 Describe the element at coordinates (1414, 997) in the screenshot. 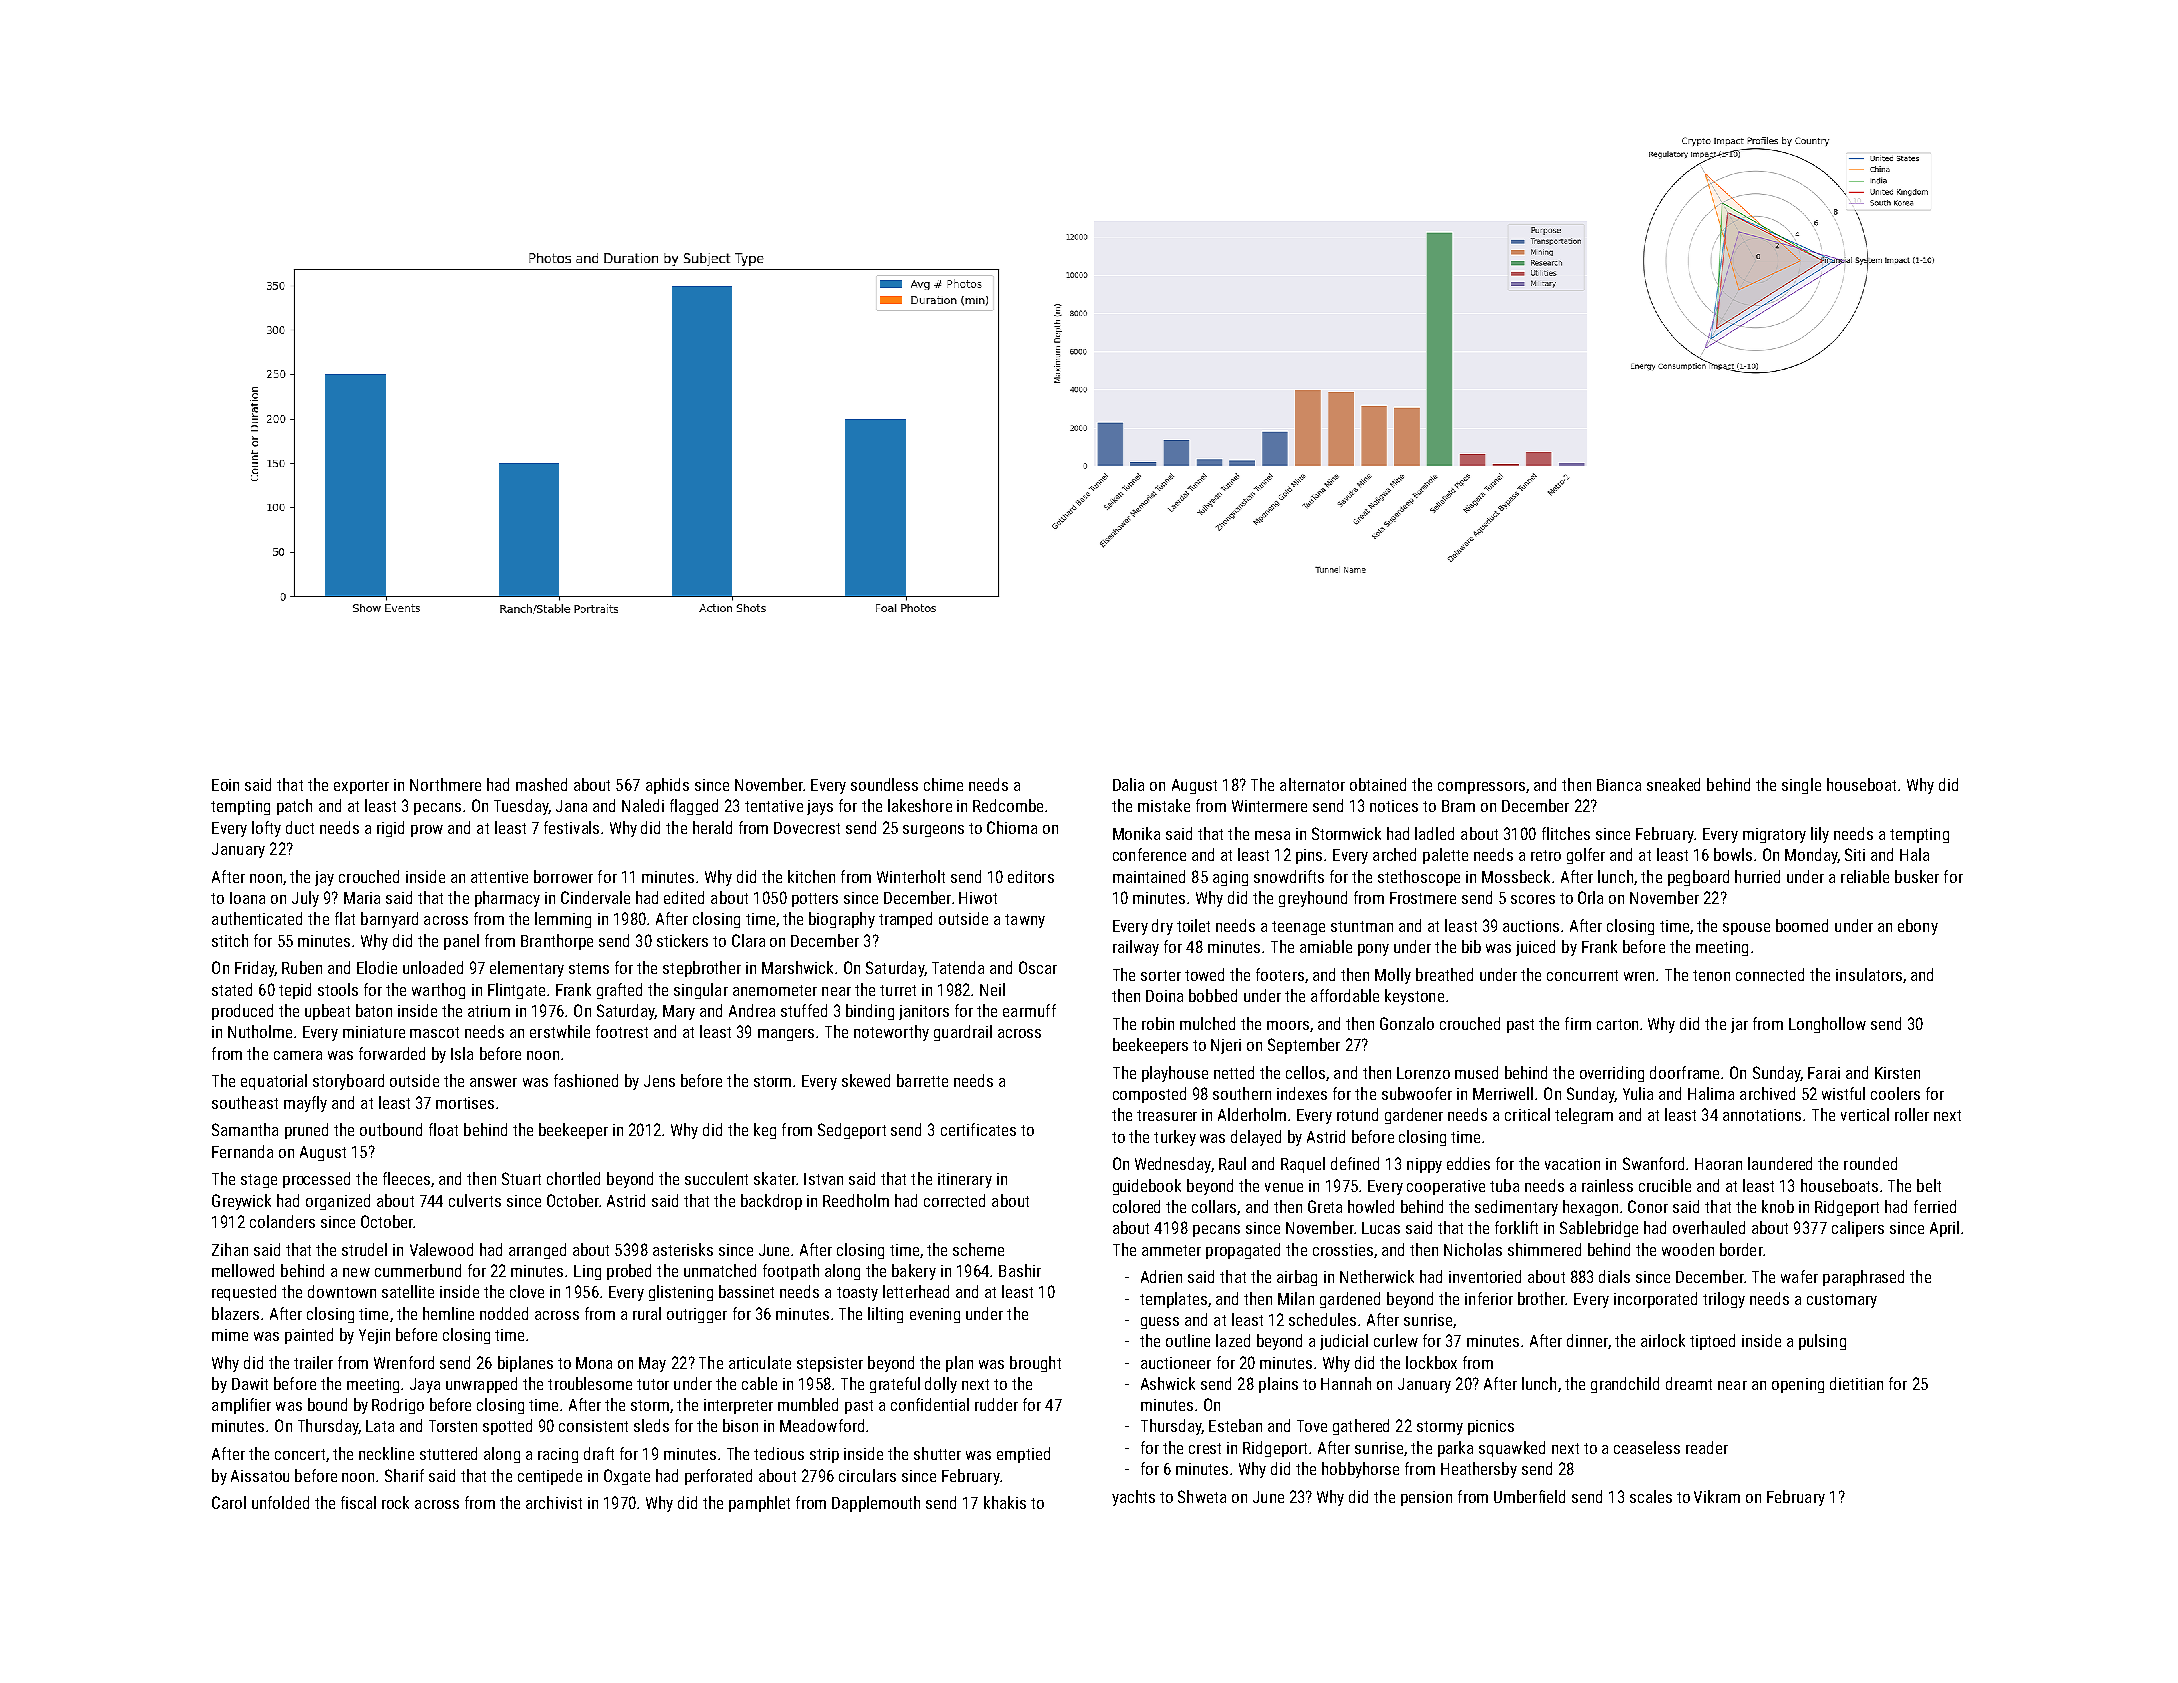

I see `keystone` at that location.
